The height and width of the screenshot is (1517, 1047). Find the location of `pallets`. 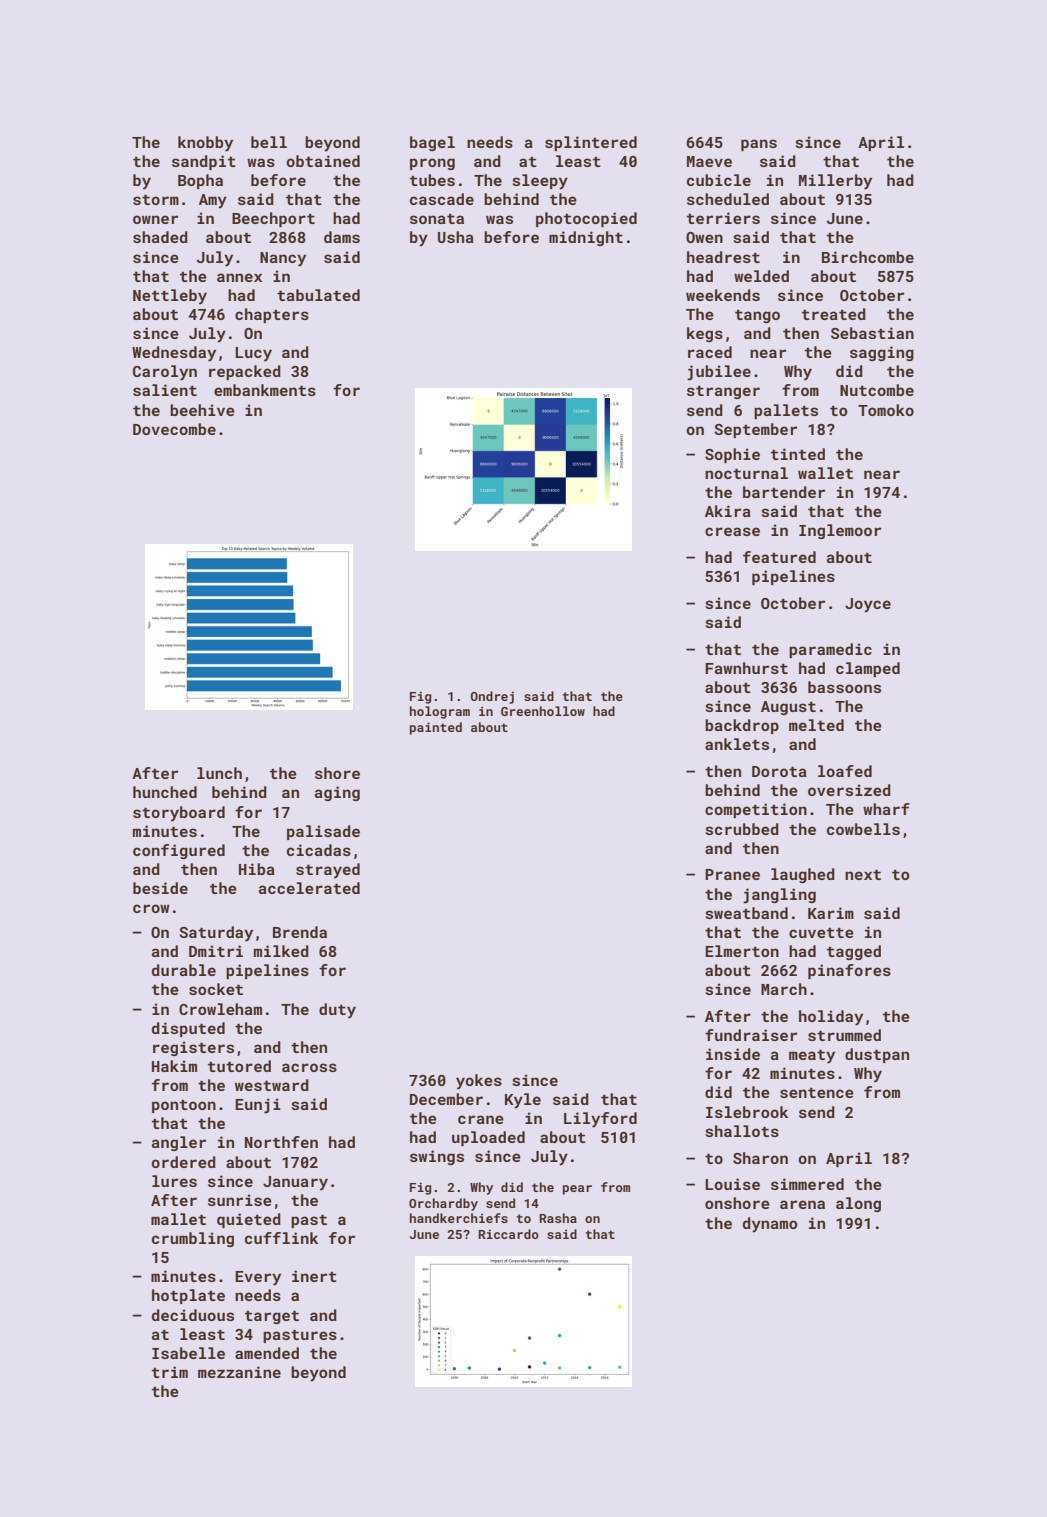

pallets is located at coordinates (786, 411).
